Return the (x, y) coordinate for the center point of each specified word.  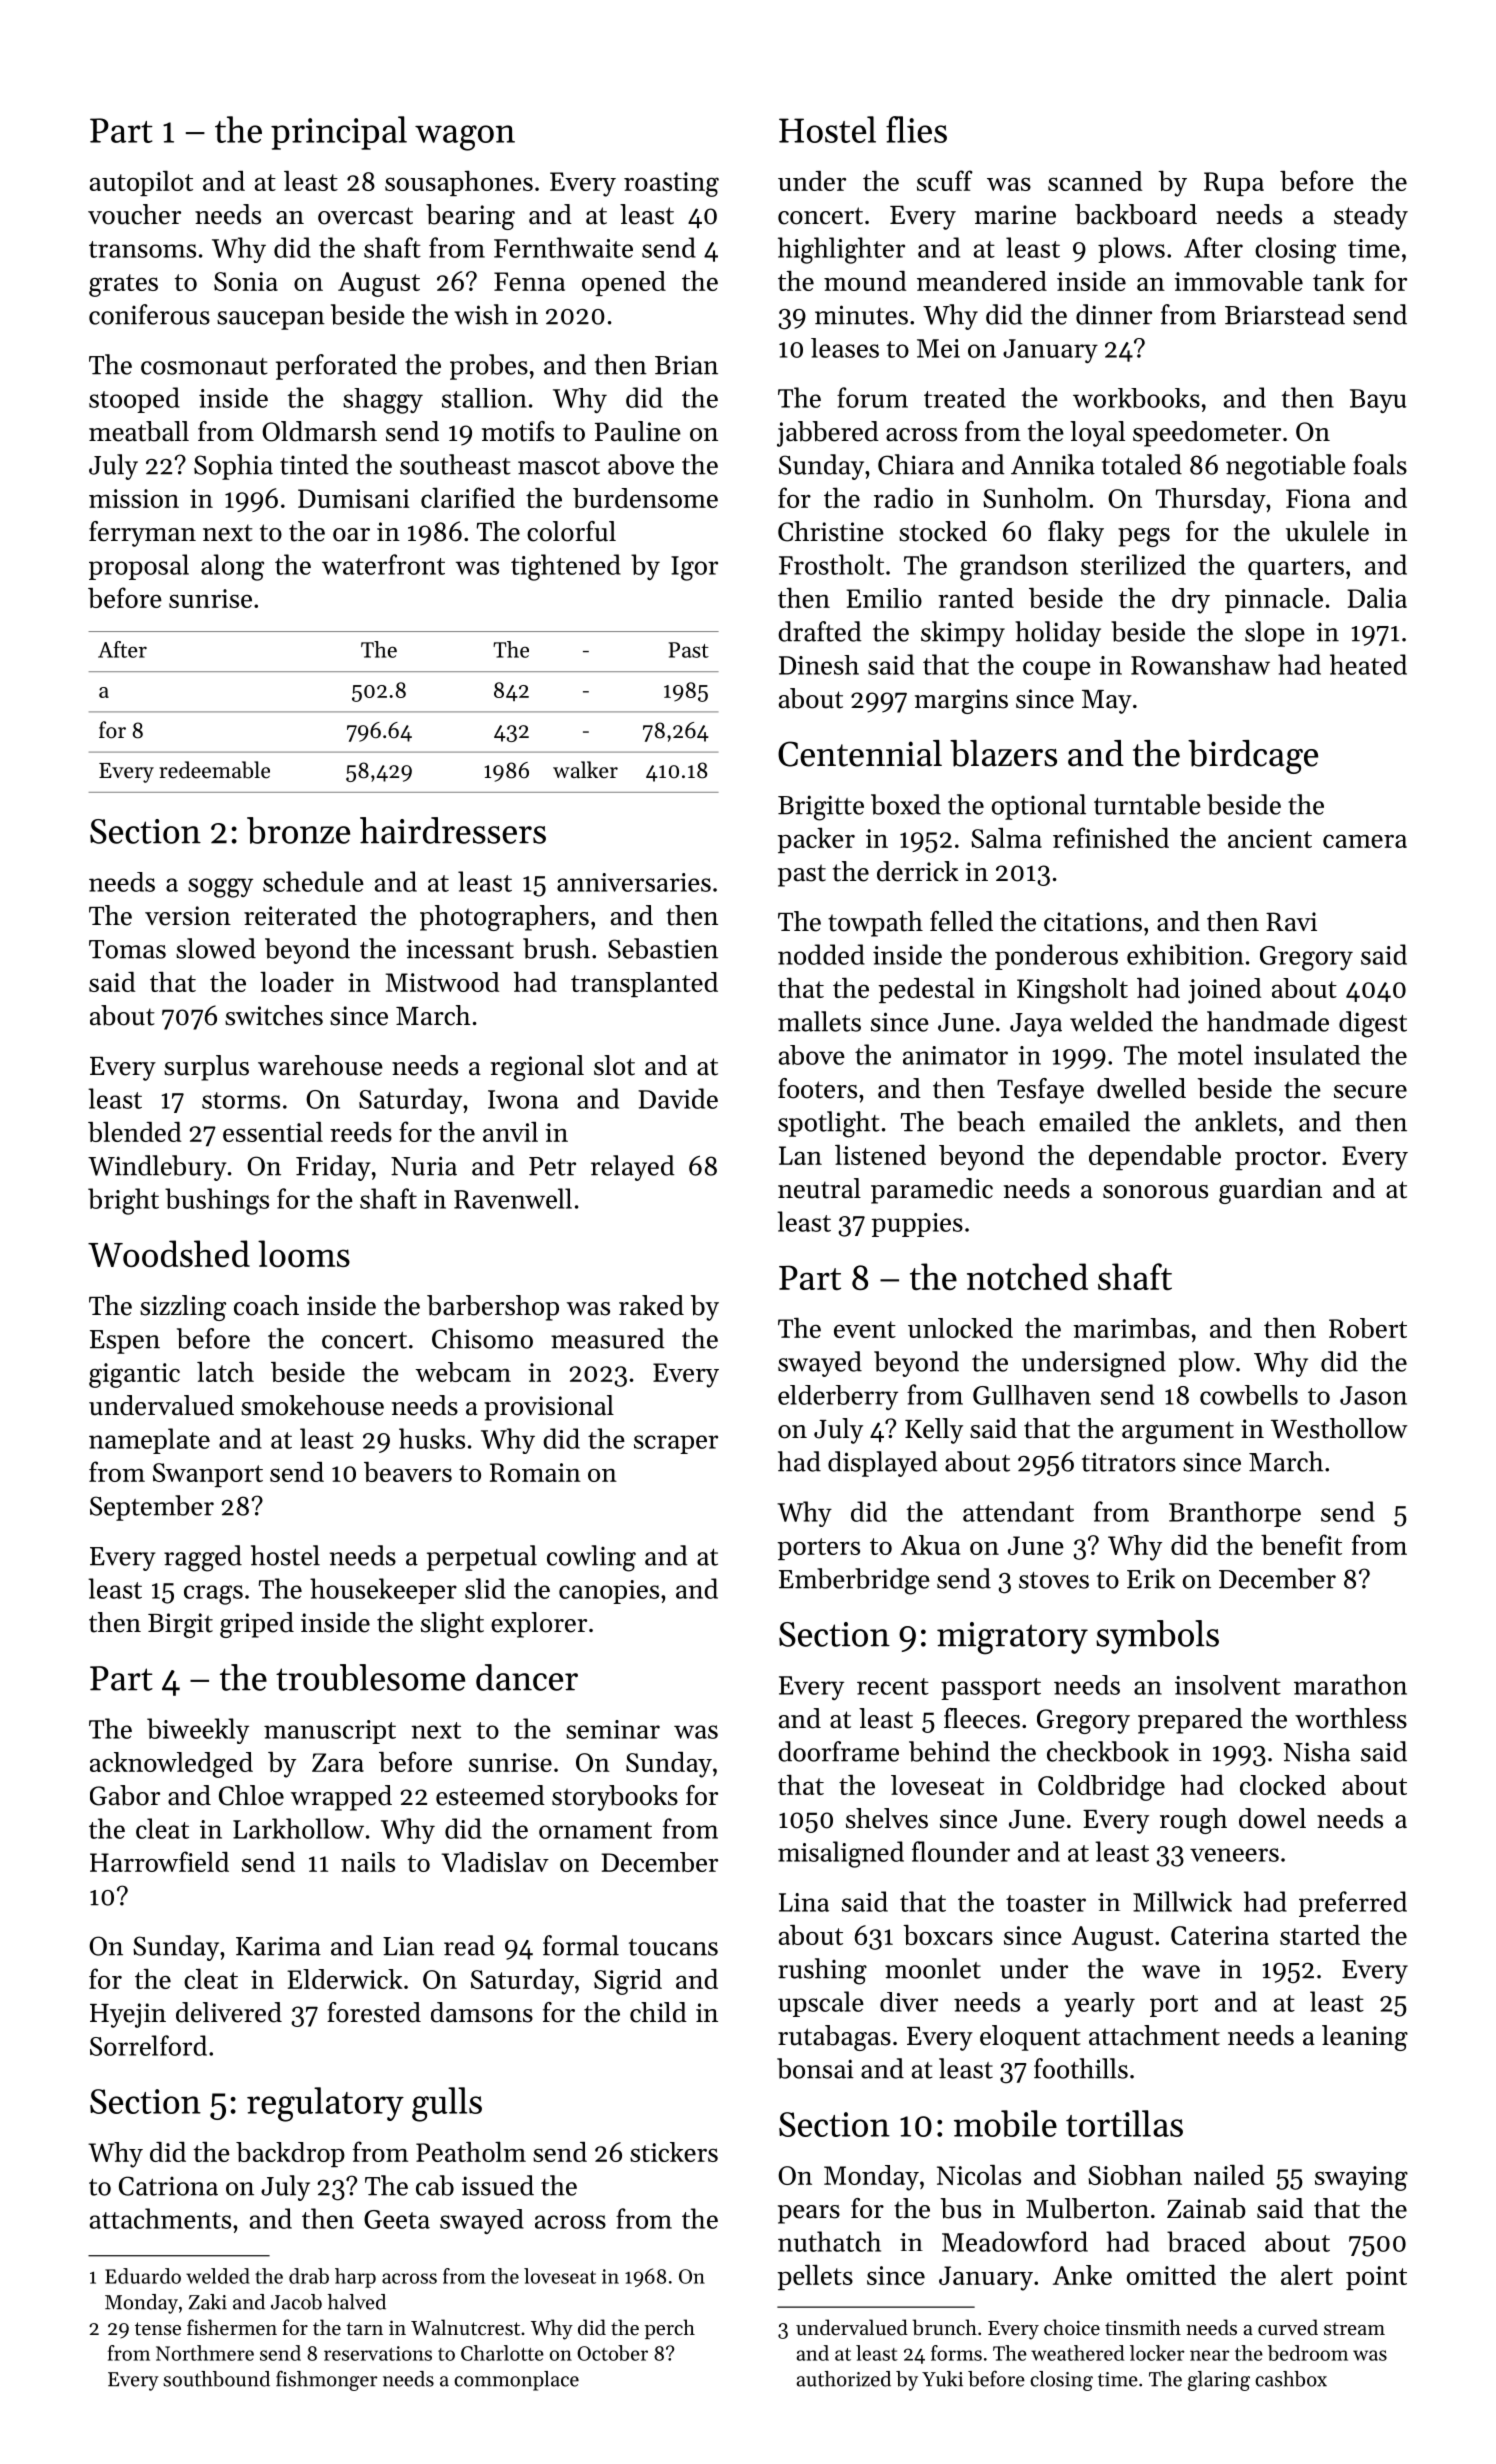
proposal (139, 567)
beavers (408, 1472)
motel (1210, 1054)
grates (123, 285)
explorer (539, 1625)
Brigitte (821, 808)
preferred (1353, 1904)
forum (872, 397)
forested (374, 2012)
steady (1371, 217)
